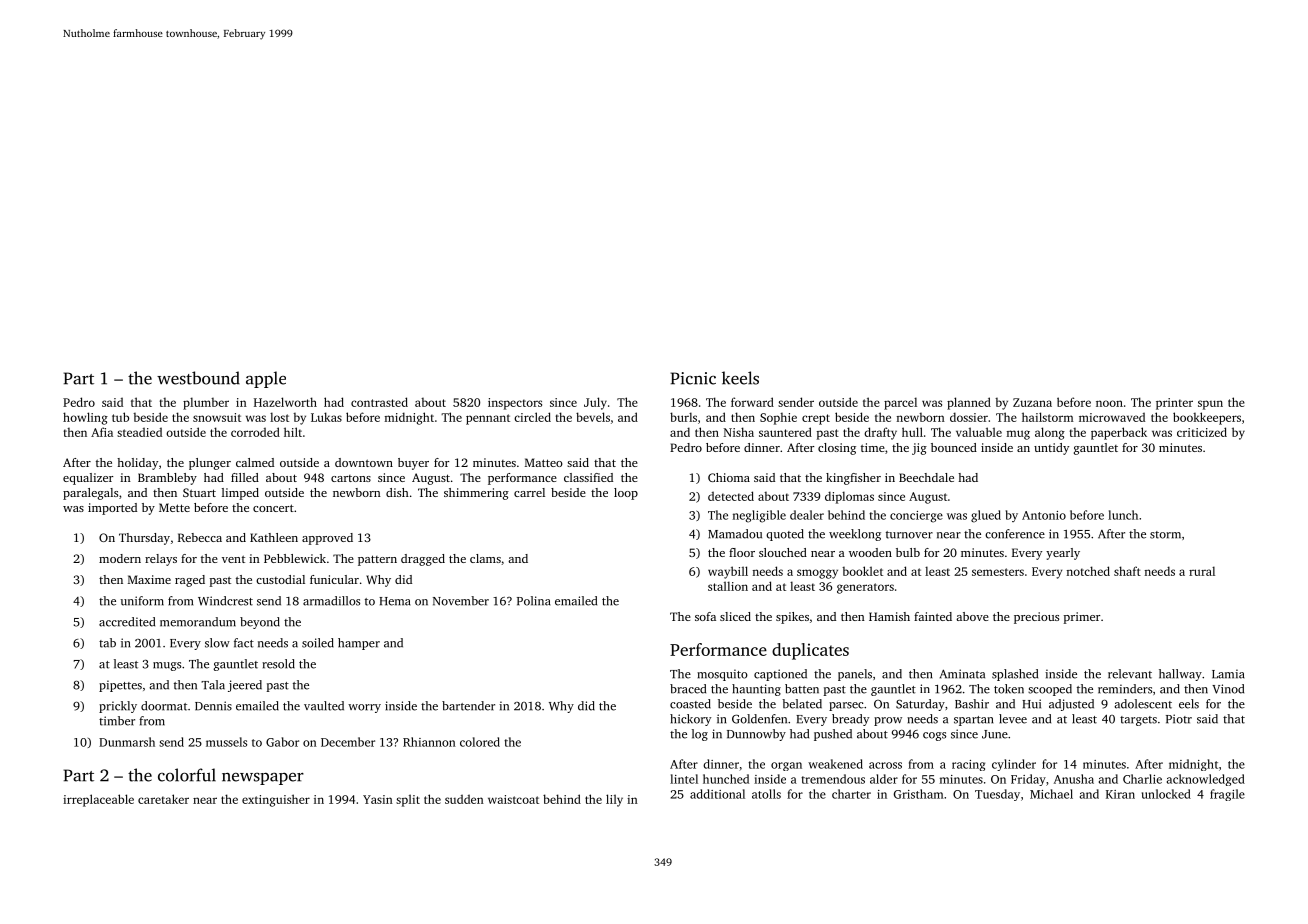 The height and width of the screenshot is (924, 1308). I want to click on vent, so click(233, 559).
